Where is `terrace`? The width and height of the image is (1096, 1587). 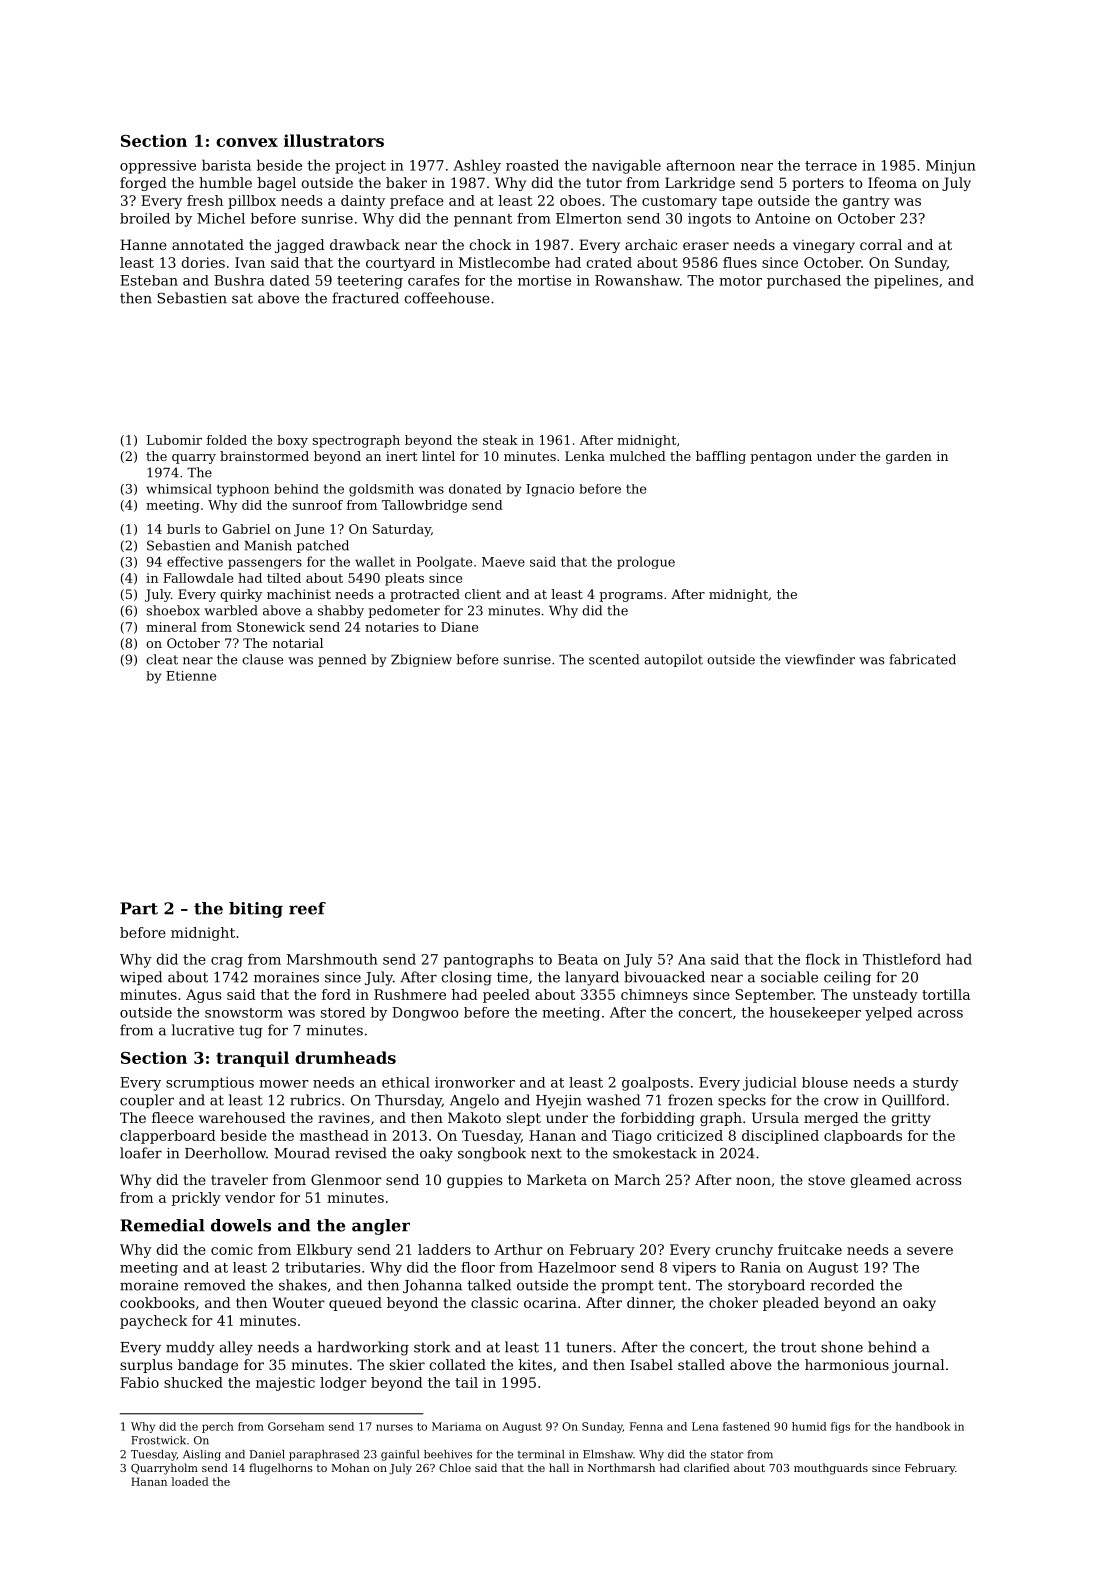 terrace is located at coordinates (831, 166).
